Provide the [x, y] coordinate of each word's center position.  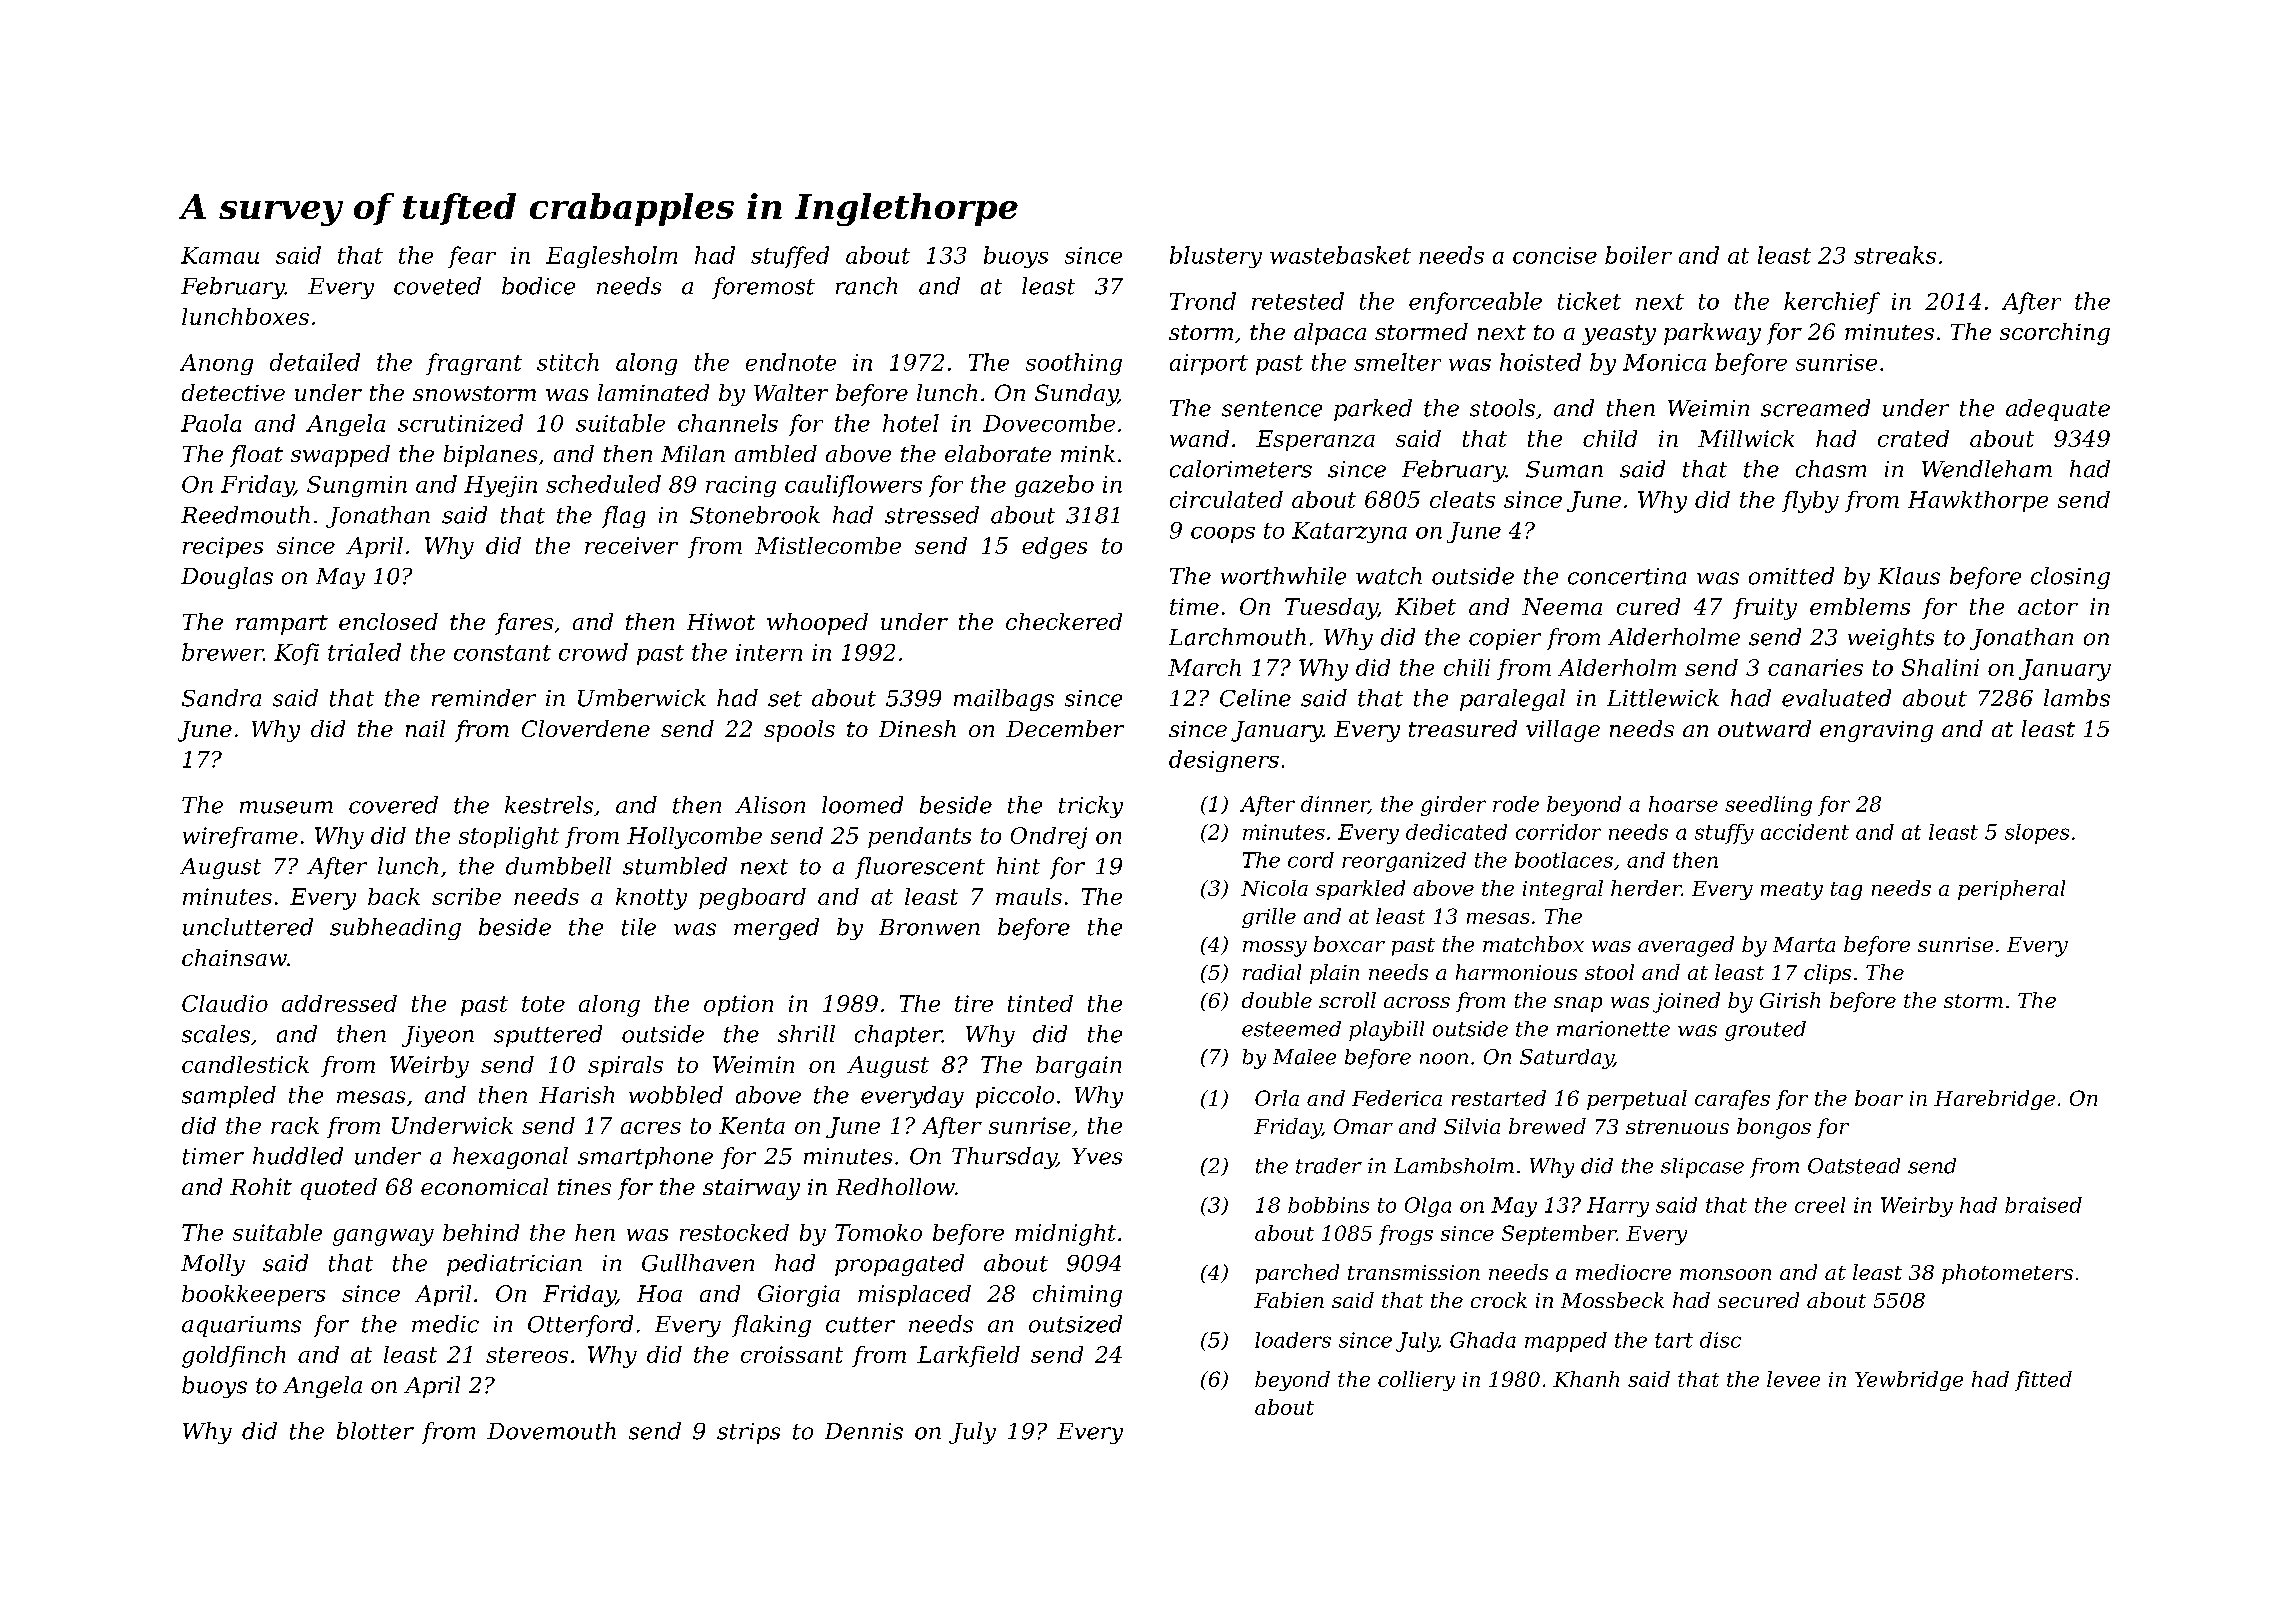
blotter [375, 1431]
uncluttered [248, 927]
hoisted [1540, 362]
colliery [1416, 1381]
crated [1913, 438]
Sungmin [357, 486]
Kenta [752, 1125]
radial [1272, 972]
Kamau [220, 255]
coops [1223, 535]
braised [2043, 1205]
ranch [866, 286]
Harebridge [1994, 1100]
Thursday [1004, 1158]
